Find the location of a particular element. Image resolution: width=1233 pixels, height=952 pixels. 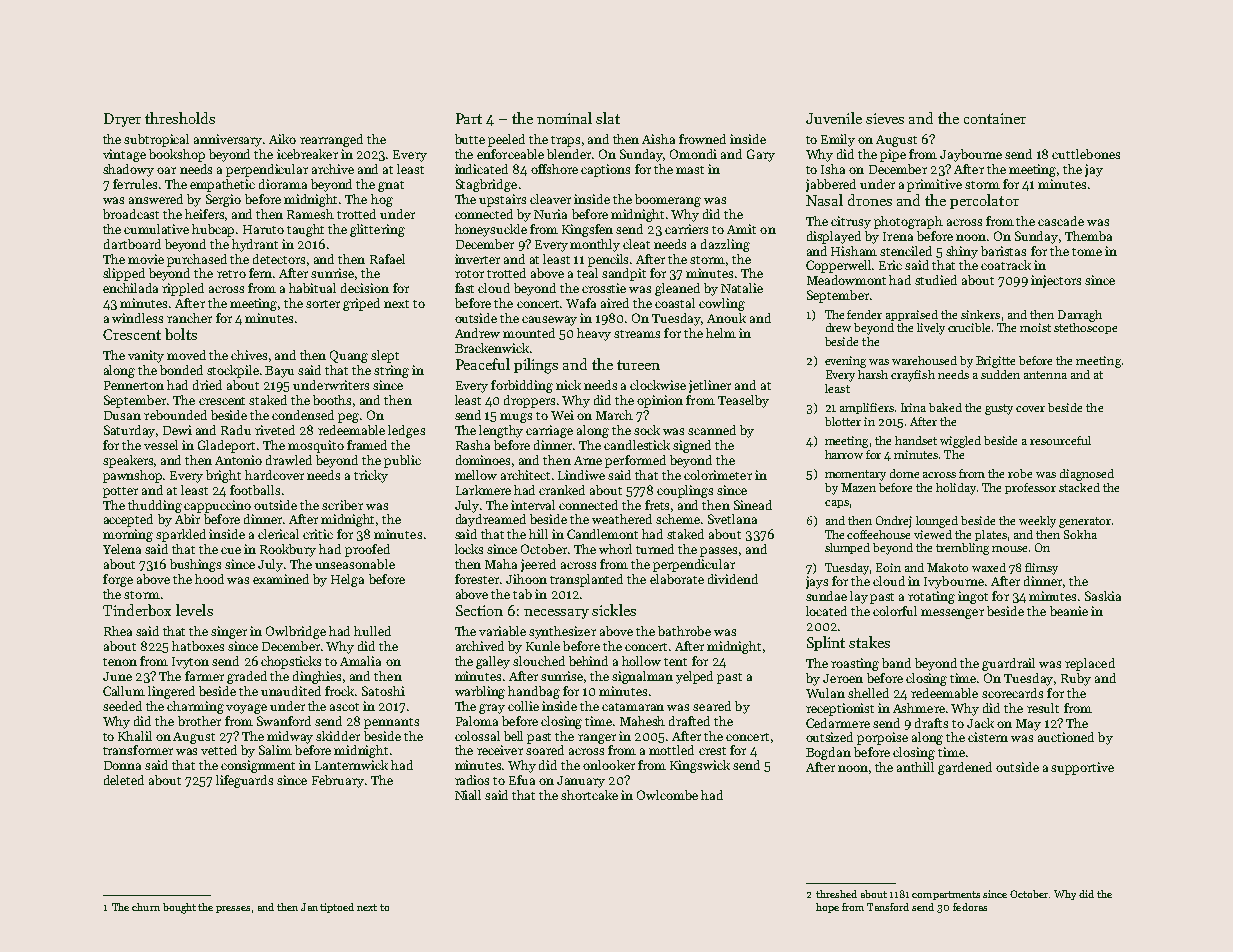

baristas is located at coordinates (1003, 251).
